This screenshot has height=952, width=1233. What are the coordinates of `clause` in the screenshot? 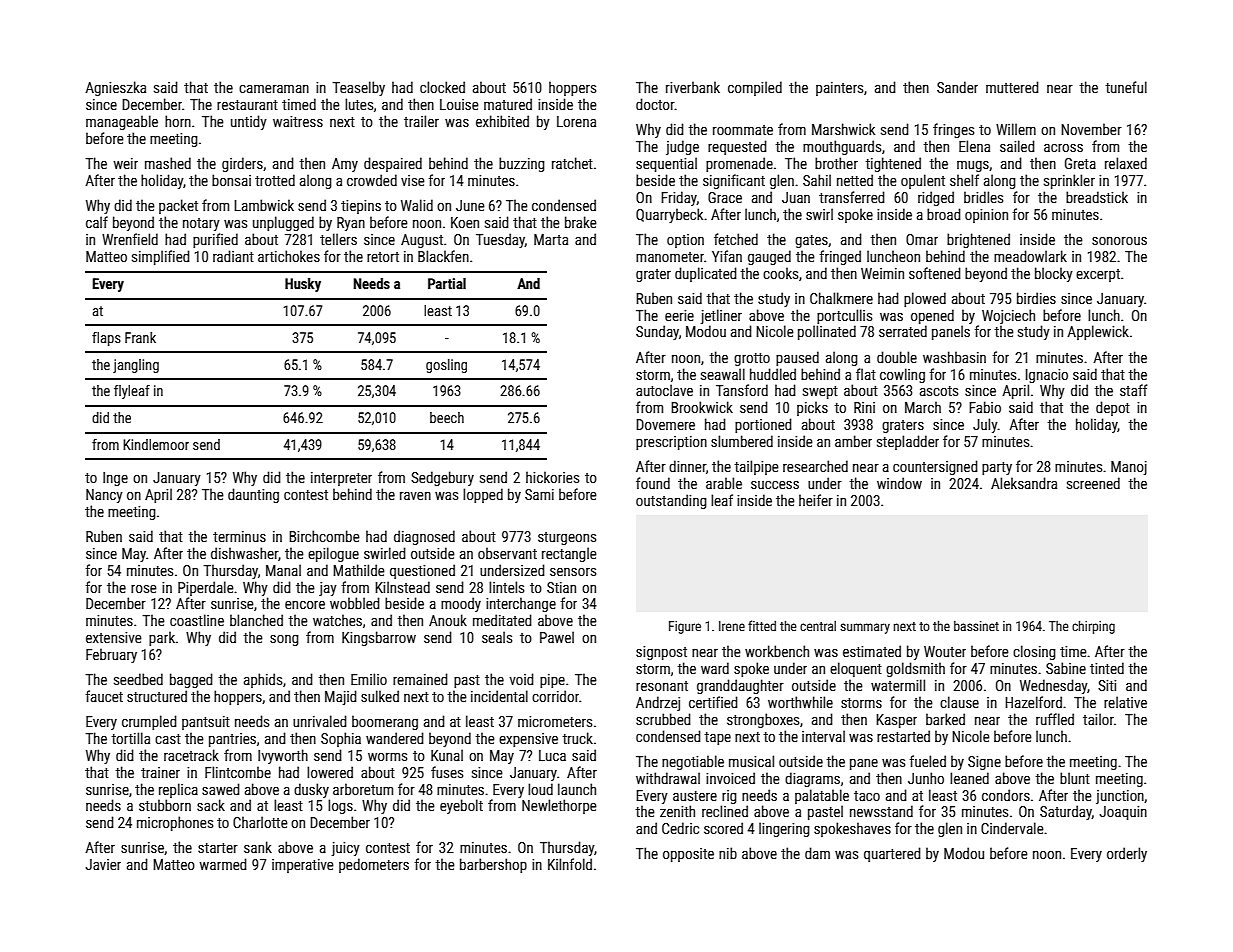 It's located at (959, 702).
